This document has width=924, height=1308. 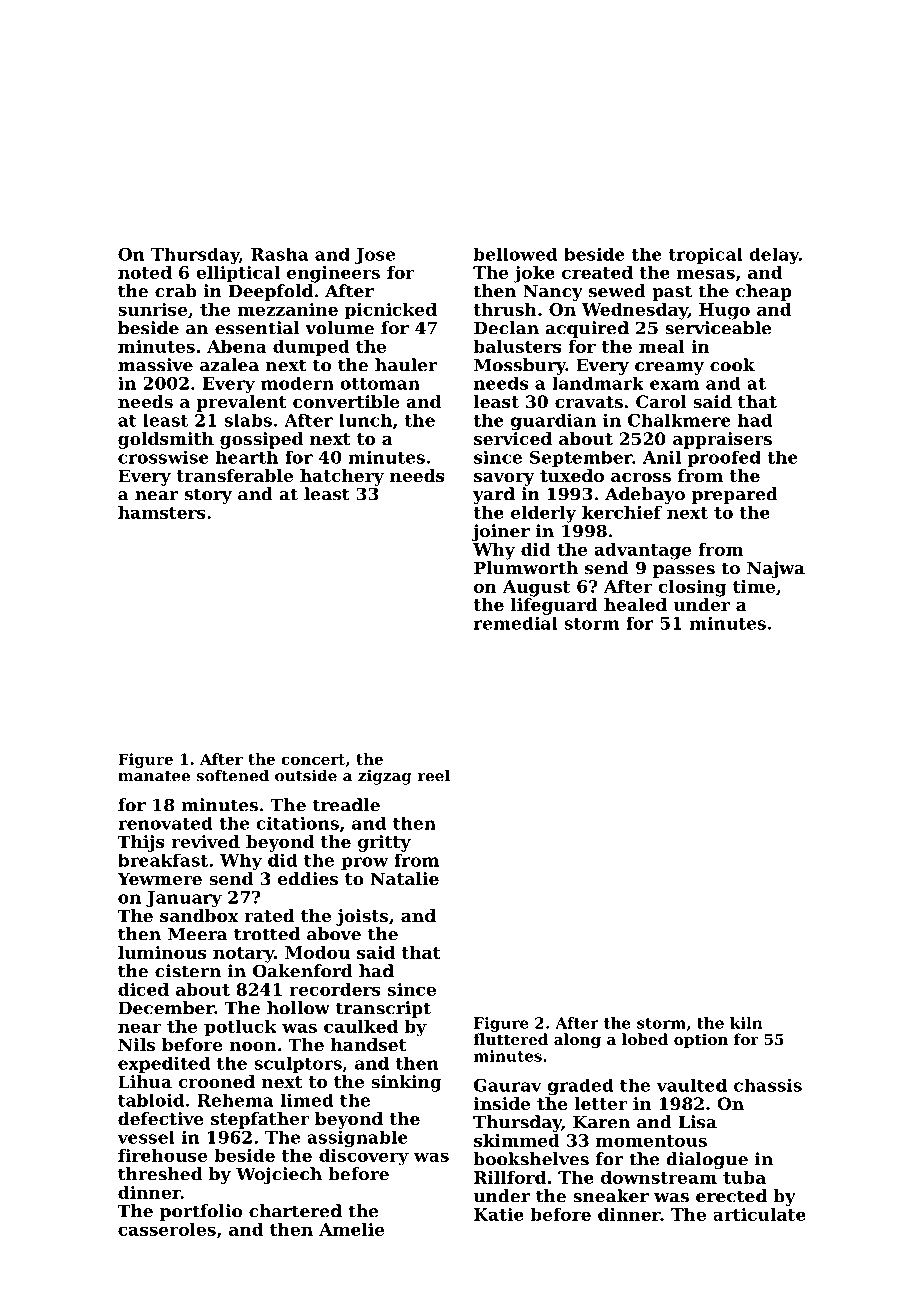 What do you see at coordinates (160, 878) in the document?
I see `Yewmere` at bounding box center [160, 878].
